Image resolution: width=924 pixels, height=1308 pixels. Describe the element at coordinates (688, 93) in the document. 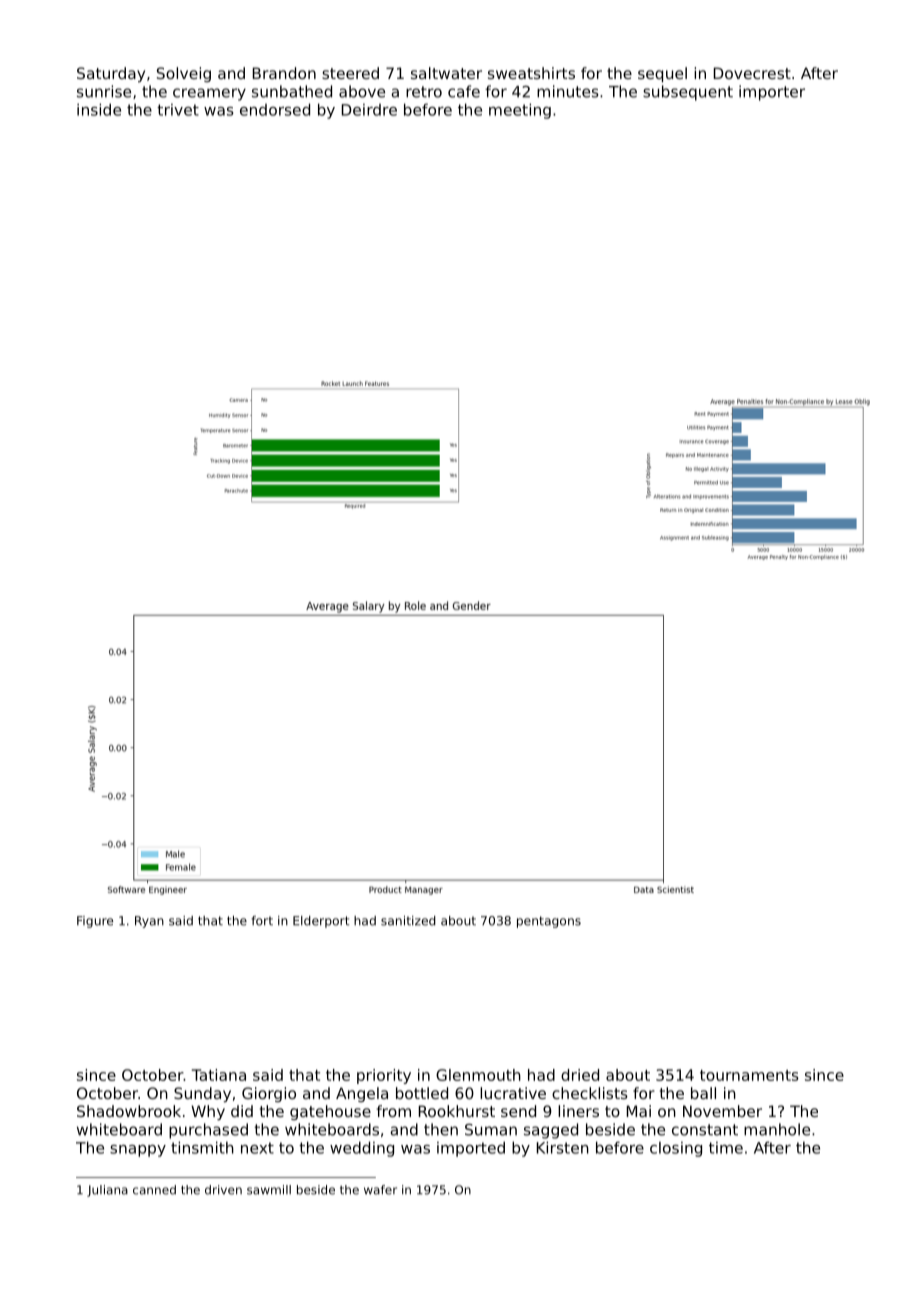

I see `subsequent` at that location.
